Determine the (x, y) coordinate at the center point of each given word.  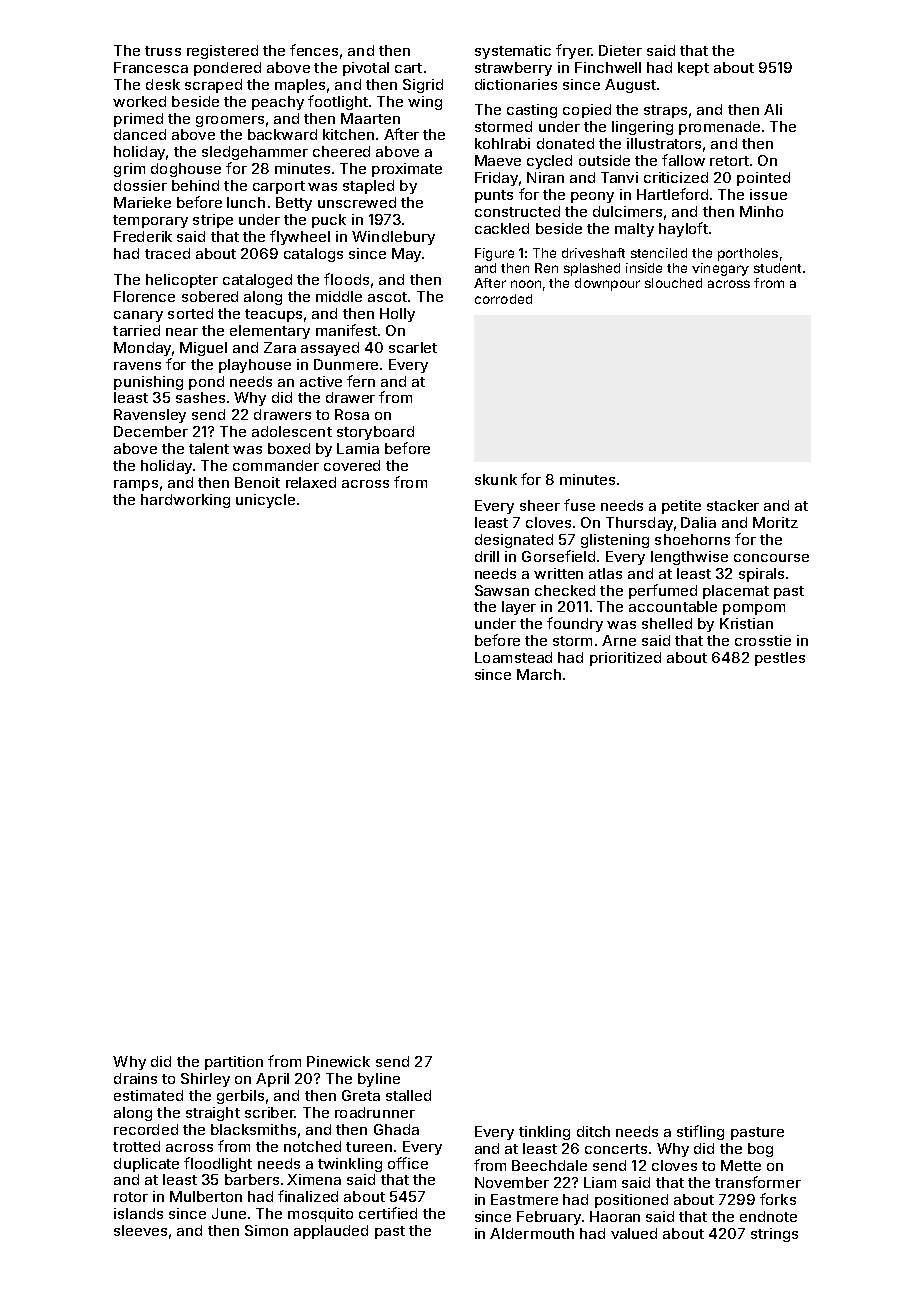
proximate (407, 170)
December (151, 431)
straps (665, 111)
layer (519, 608)
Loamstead (513, 657)
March (539, 674)
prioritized (625, 659)
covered (352, 465)
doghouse (186, 170)
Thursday (639, 524)
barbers (252, 1179)
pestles (780, 659)
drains (135, 1078)
